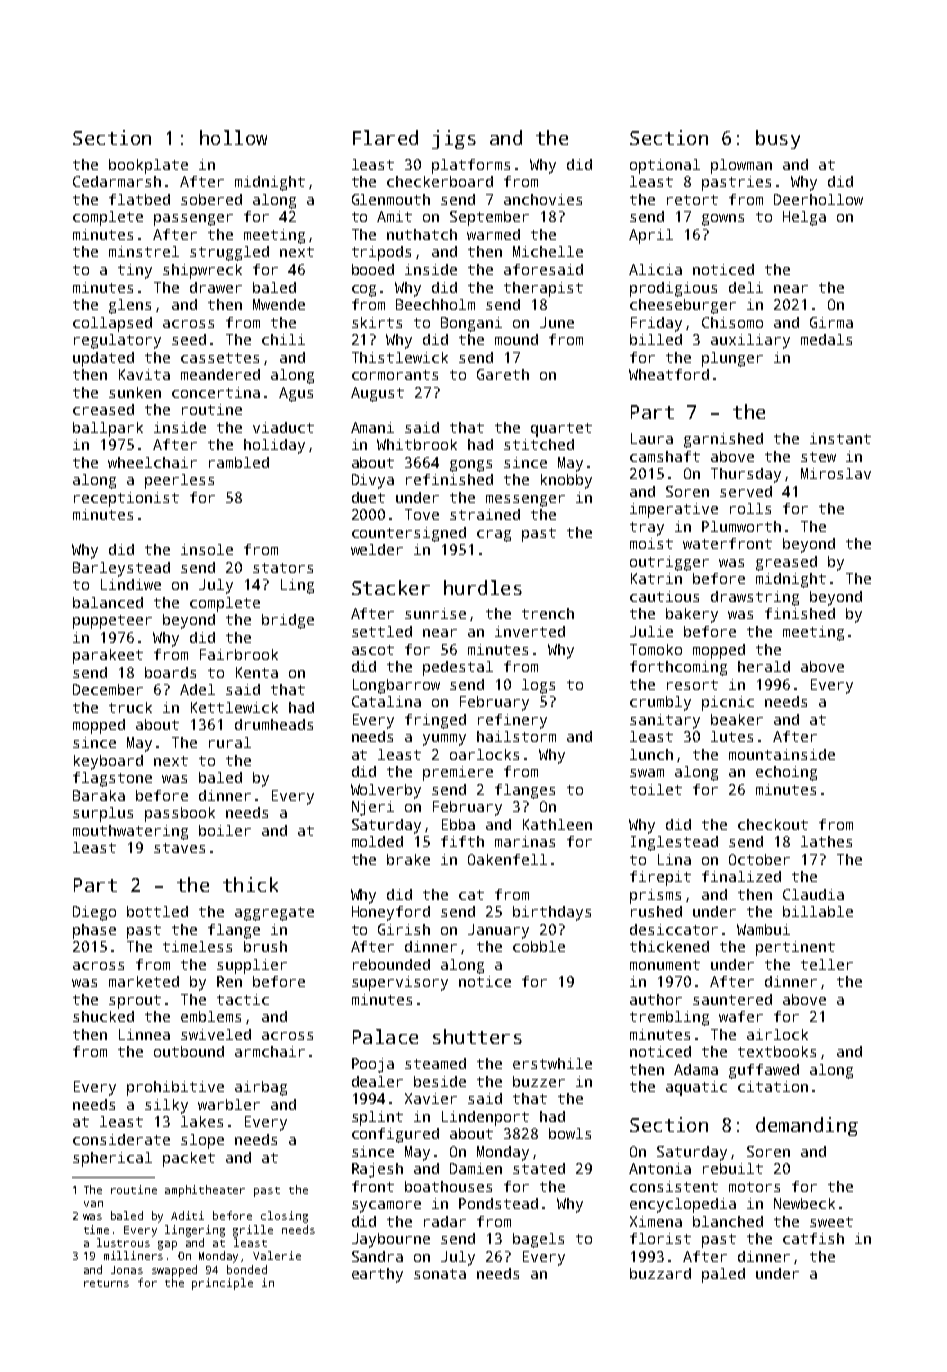 The height and width of the screenshot is (1372, 947). What do you see at coordinates (723, 1275) in the screenshot?
I see `paled` at bounding box center [723, 1275].
